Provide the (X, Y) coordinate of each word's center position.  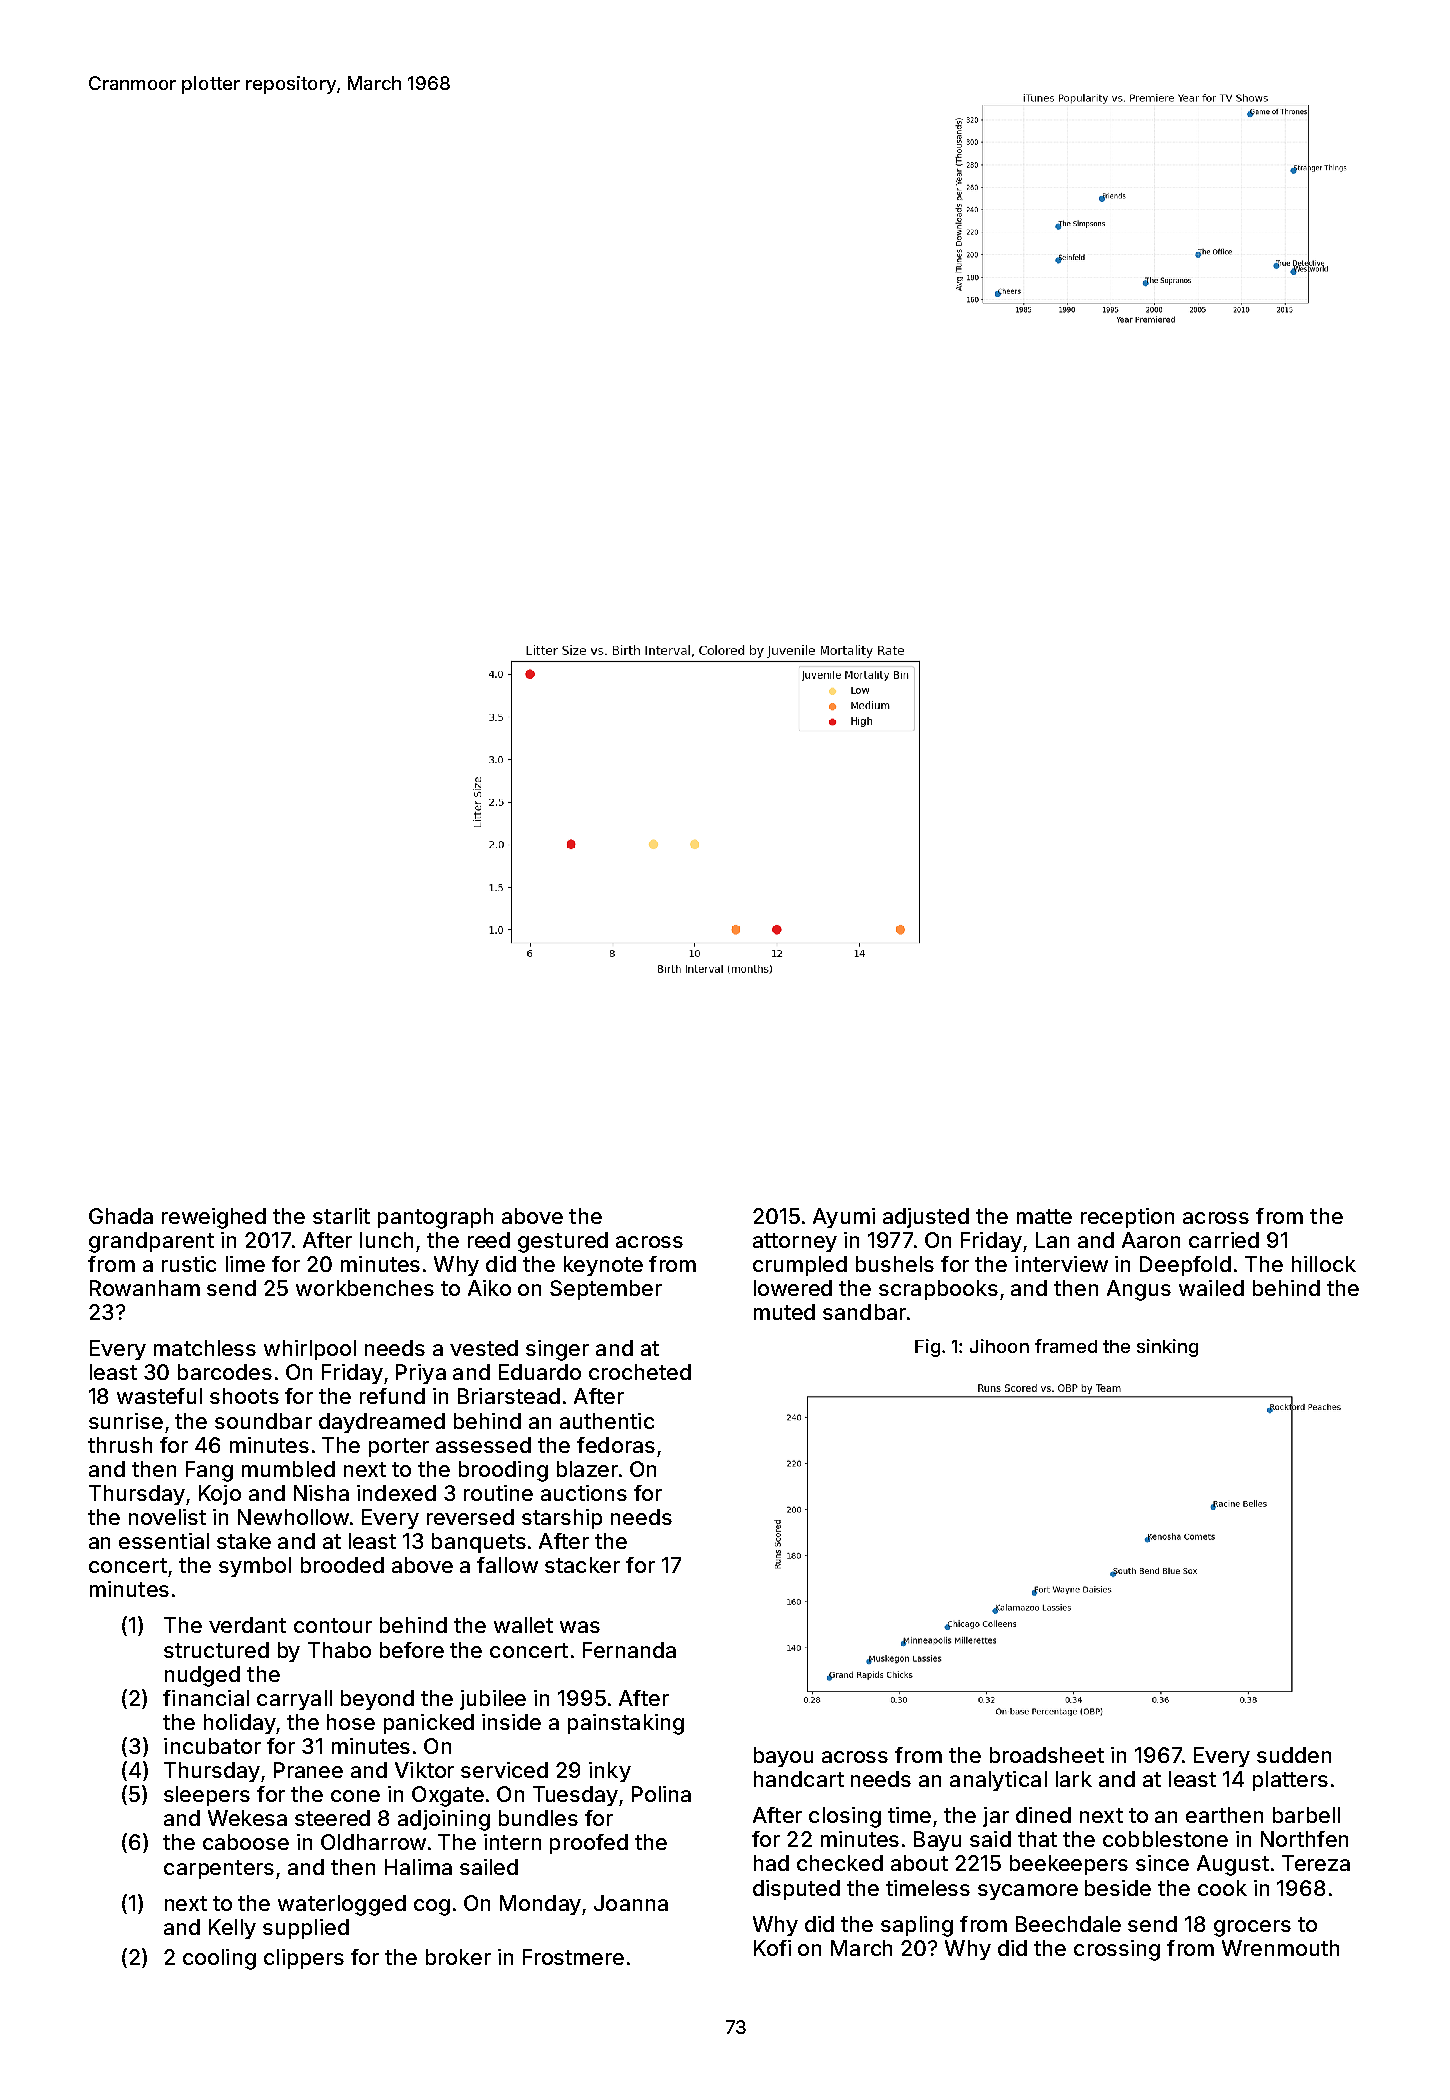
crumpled (800, 1266)
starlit (341, 1216)
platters (1290, 1781)
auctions (584, 1493)
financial (206, 1698)
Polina (661, 1794)
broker (458, 1957)
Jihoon (999, 1346)
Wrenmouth (1280, 1948)
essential (164, 1541)
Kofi (772, 1948)
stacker (582, 1565)
